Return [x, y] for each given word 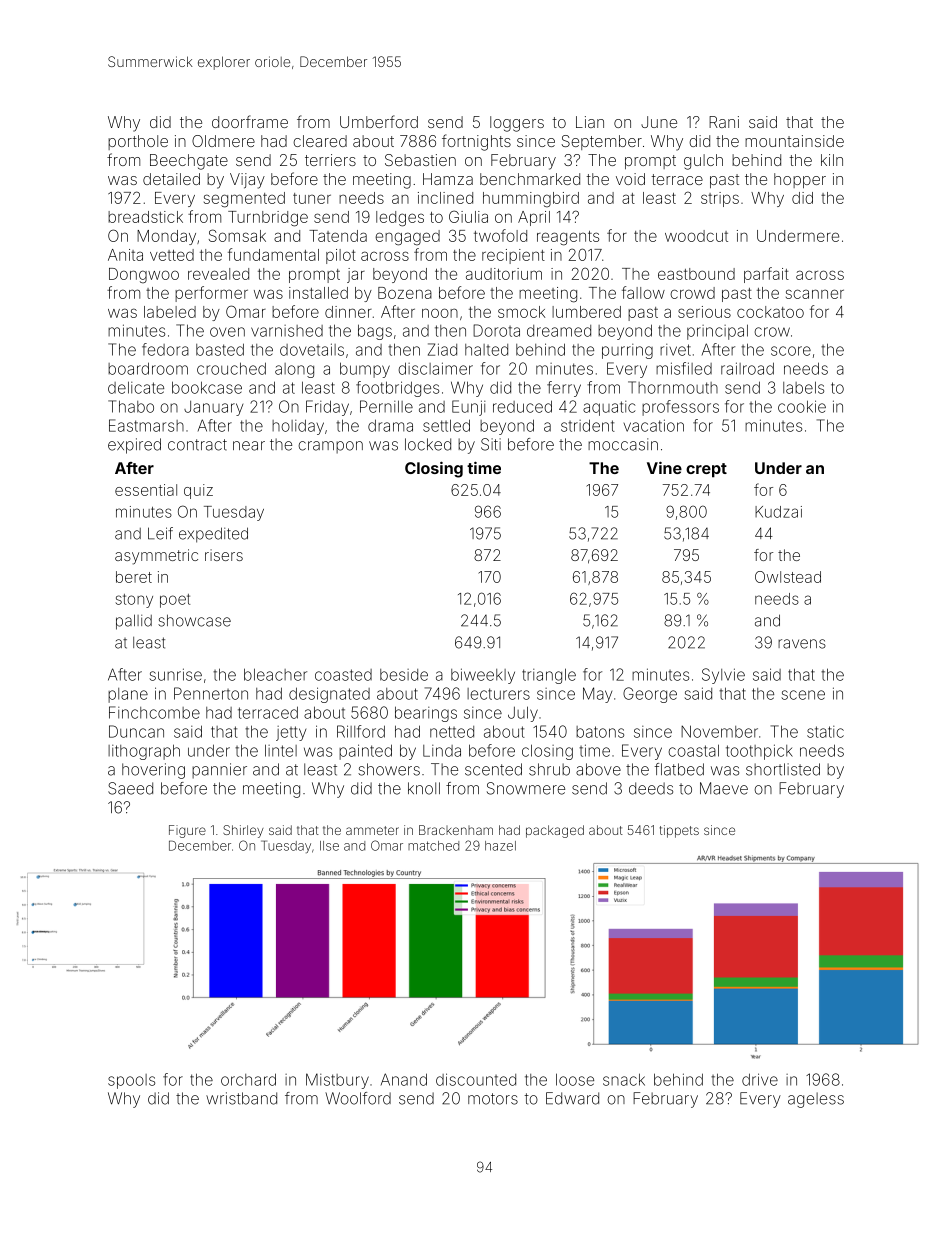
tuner [312, 198]
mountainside [794, 141]
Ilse [329, 846]
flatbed [679, 769]
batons [600, 732]
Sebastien [420, 160]
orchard [248, 1079]
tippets [679, 831]
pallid [134, 622]
